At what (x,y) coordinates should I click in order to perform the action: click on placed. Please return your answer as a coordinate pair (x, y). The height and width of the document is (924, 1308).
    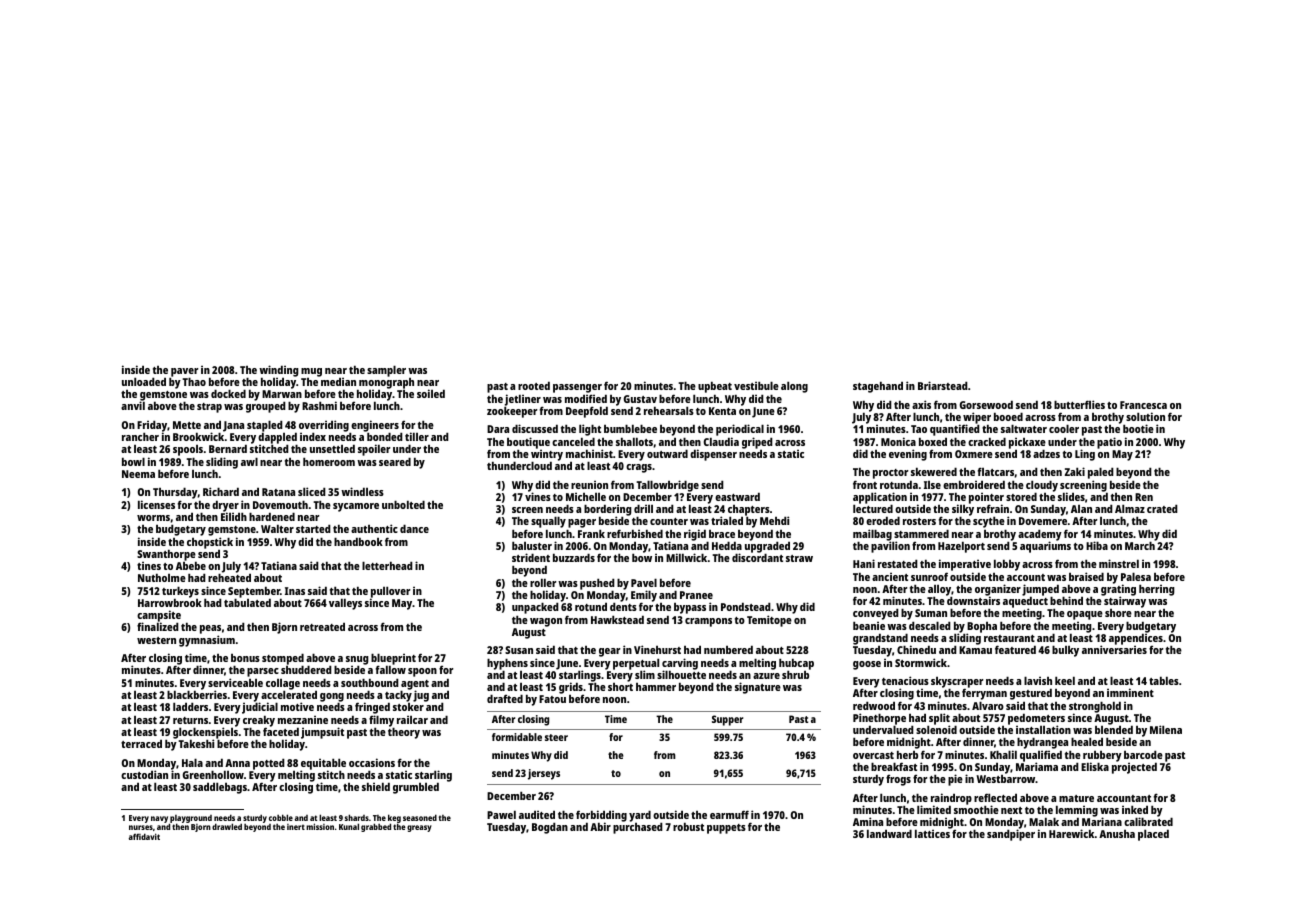
    Looking at the image, I should click on (1153, 835).
